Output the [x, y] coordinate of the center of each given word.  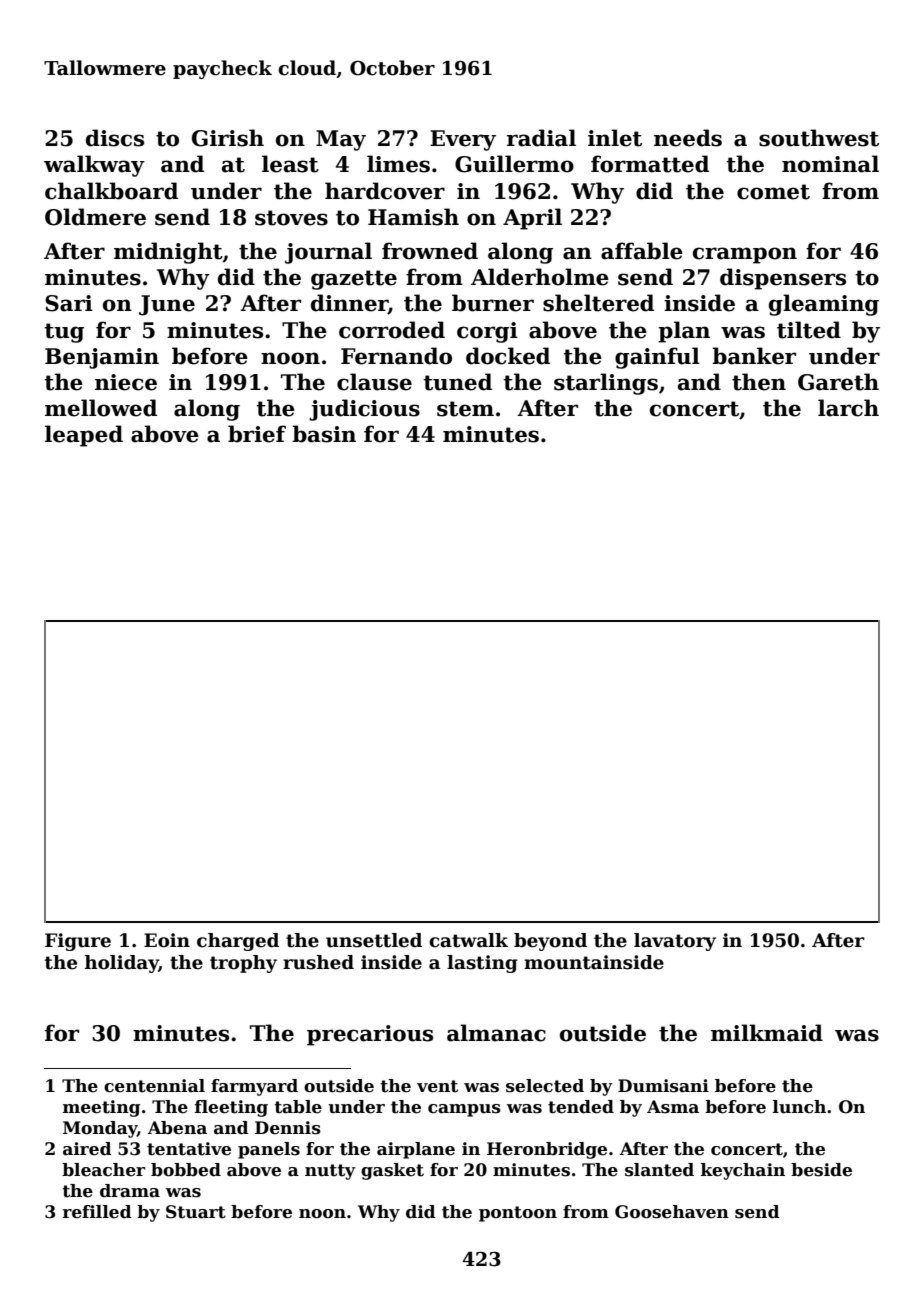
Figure [78, 942]
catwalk [468, 940]
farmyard [254, 1087]
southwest [819, 138]
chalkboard [111, 191]
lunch [799, 1107]
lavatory [675, 942]
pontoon [518, 1214]
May [341, 140]
